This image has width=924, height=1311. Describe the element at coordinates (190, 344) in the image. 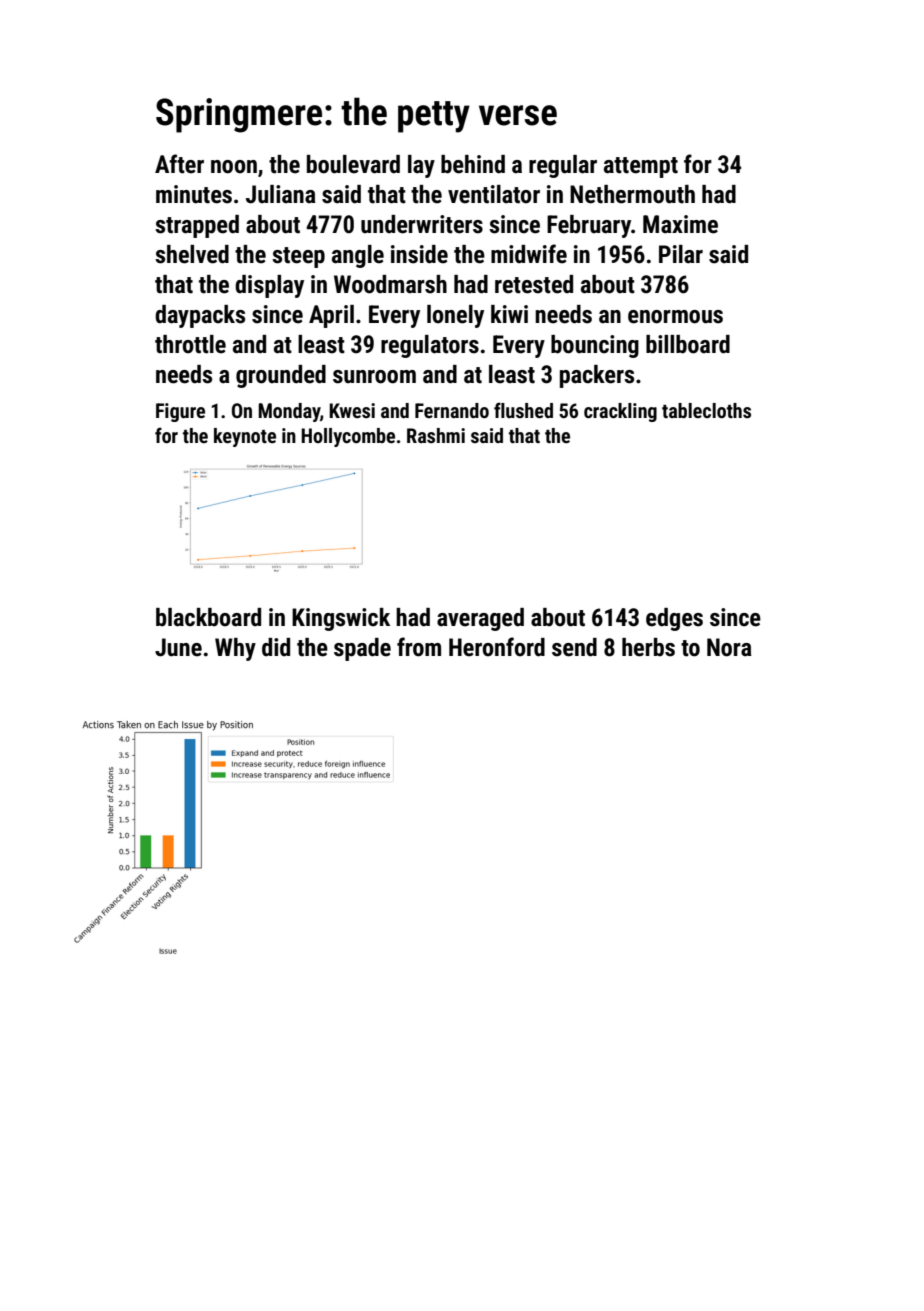

I see `throttle` at that location.
